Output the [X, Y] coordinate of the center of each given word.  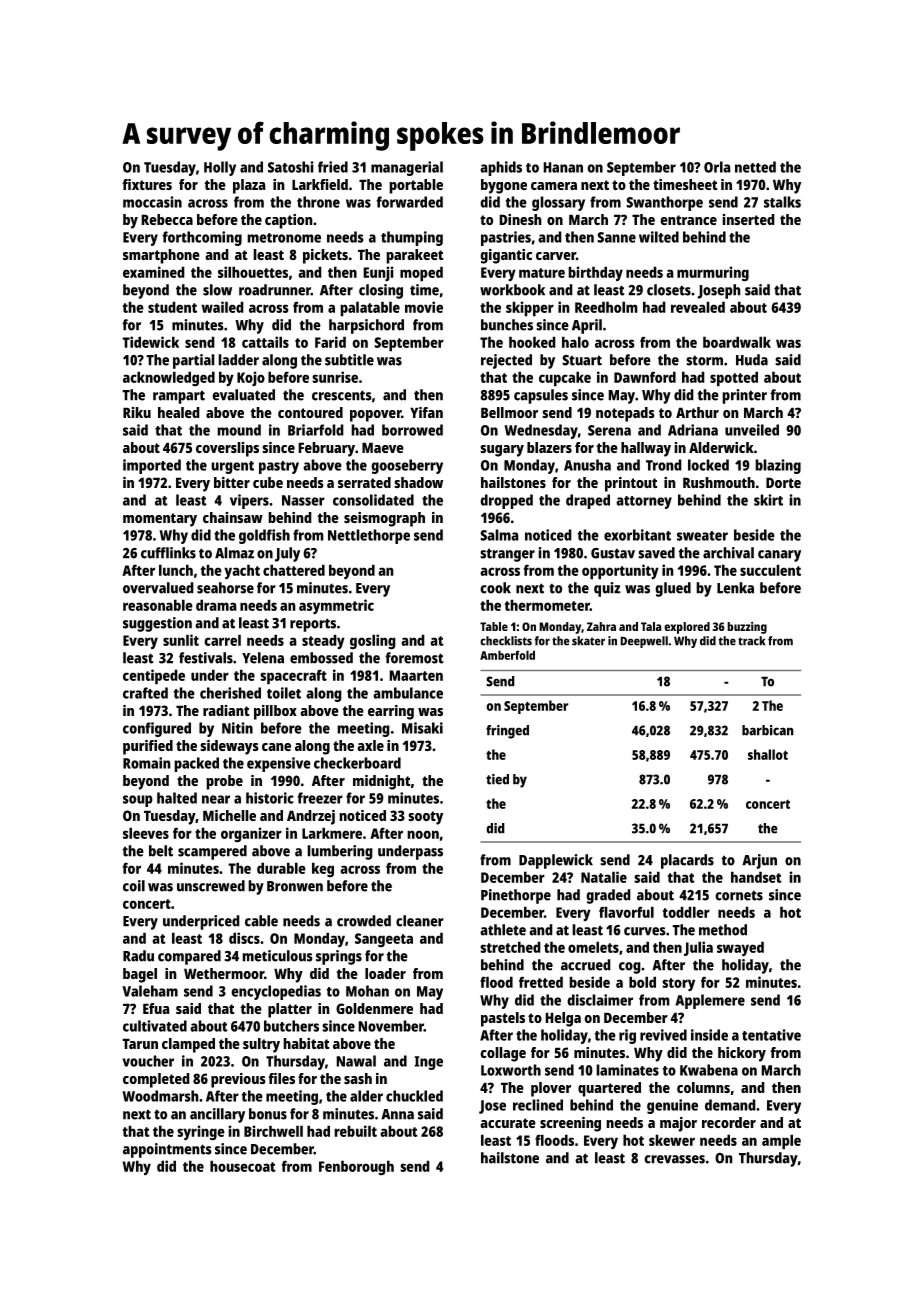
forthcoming [202, 238]
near [216, 799]
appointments [167, 1150]
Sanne [616, 237]
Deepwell [644, 642]
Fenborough [356, 1168]
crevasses [674, 1159]
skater [588, 641]
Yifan [426, 412]
